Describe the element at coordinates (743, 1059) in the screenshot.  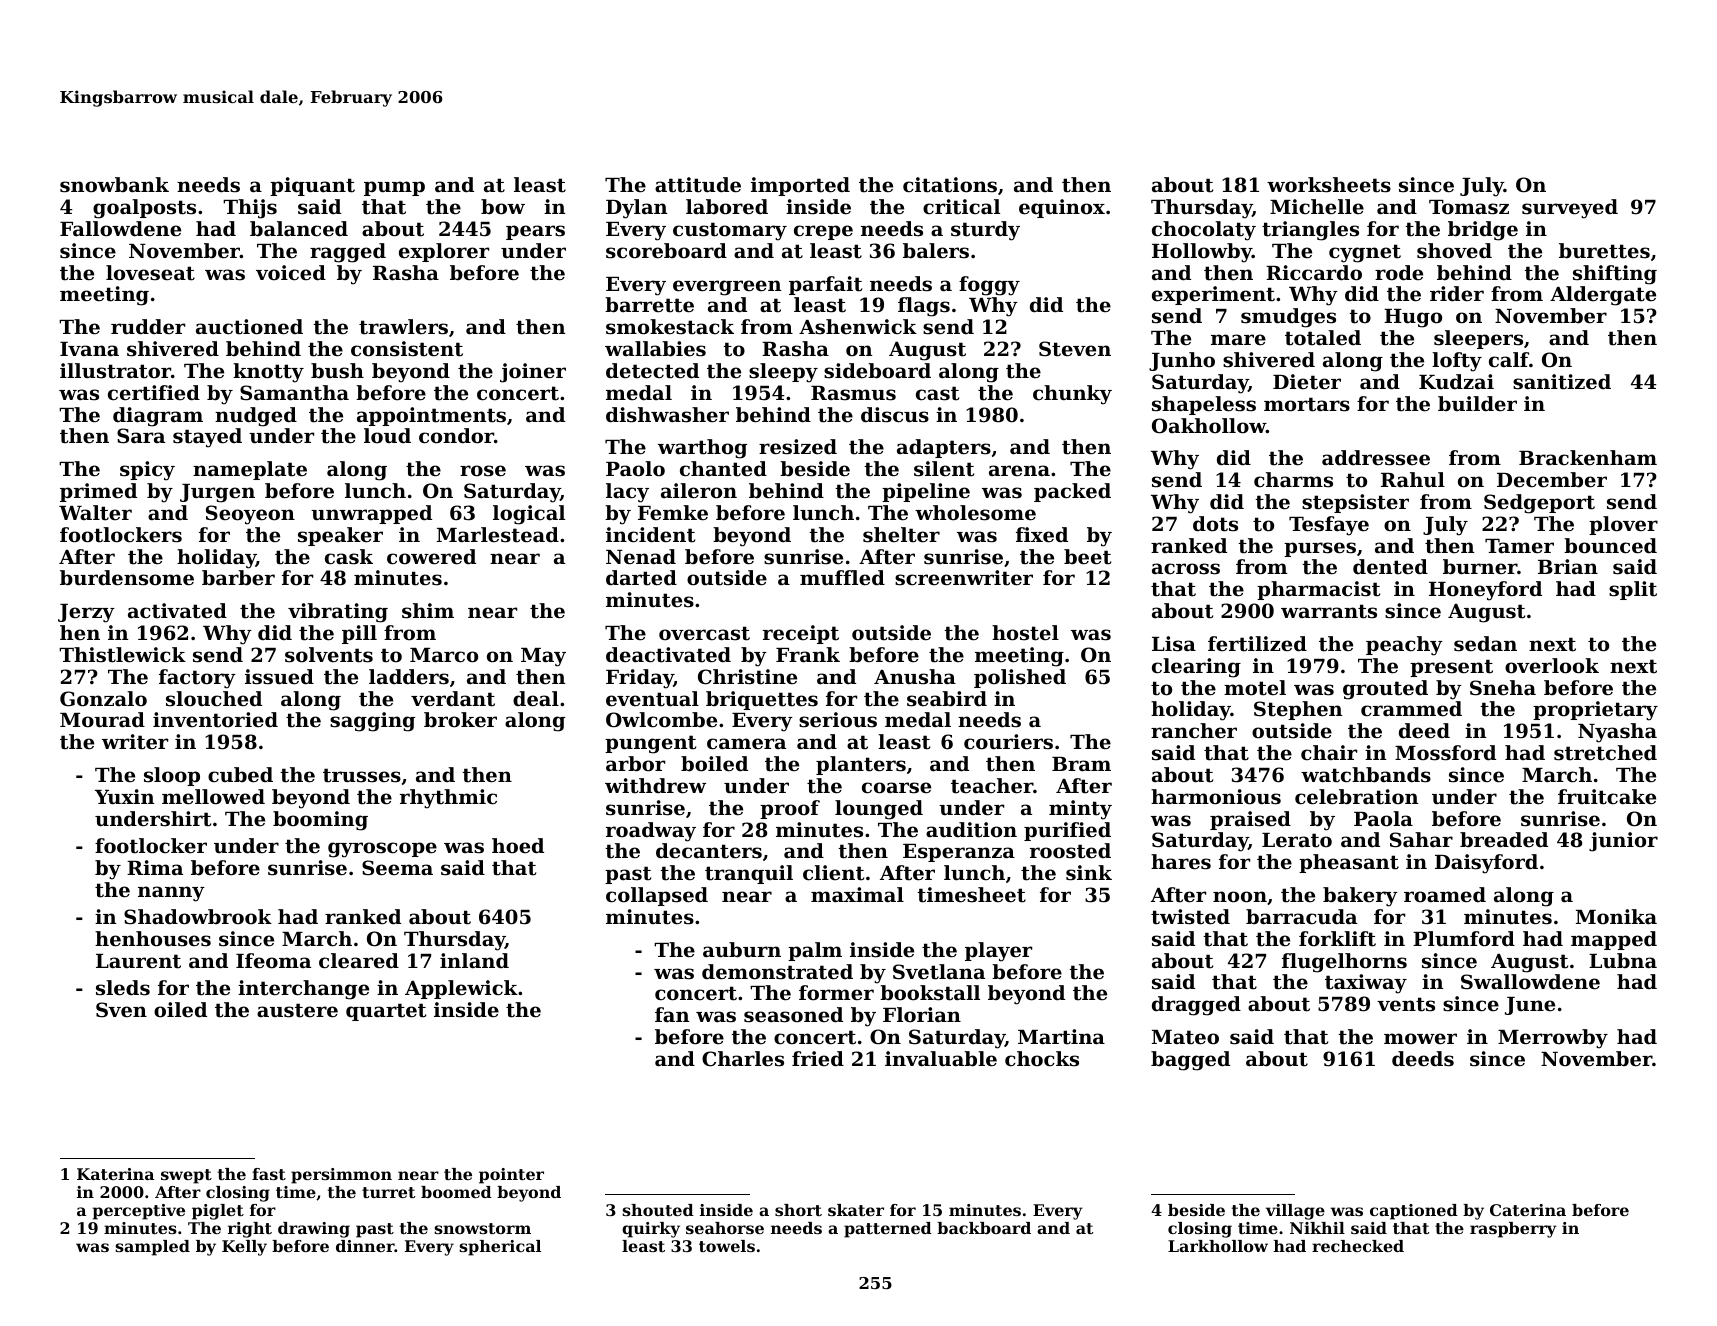
I see `Charles` at that location.
